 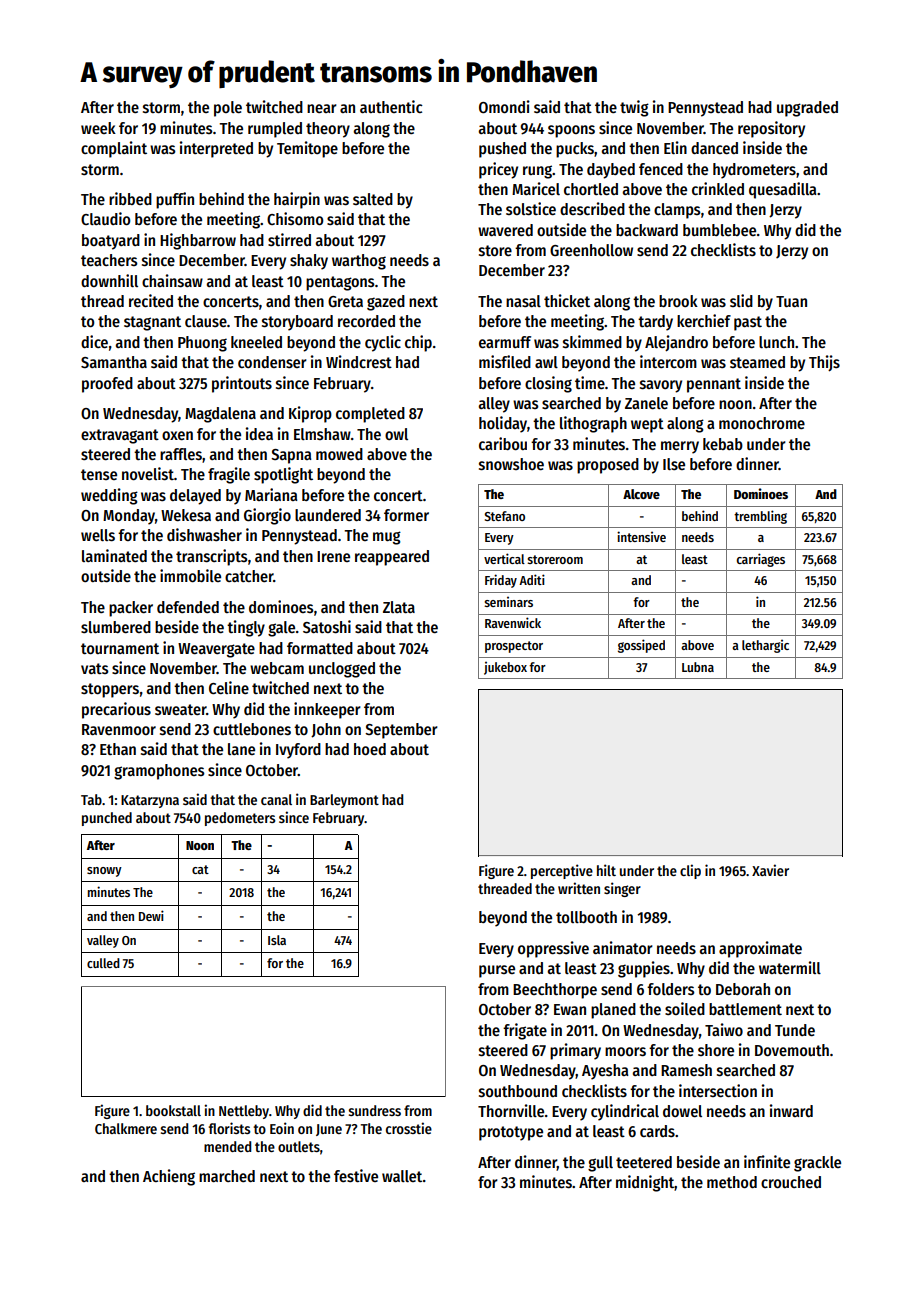 I want to click on stagnant, so click(x=152, y=323).
